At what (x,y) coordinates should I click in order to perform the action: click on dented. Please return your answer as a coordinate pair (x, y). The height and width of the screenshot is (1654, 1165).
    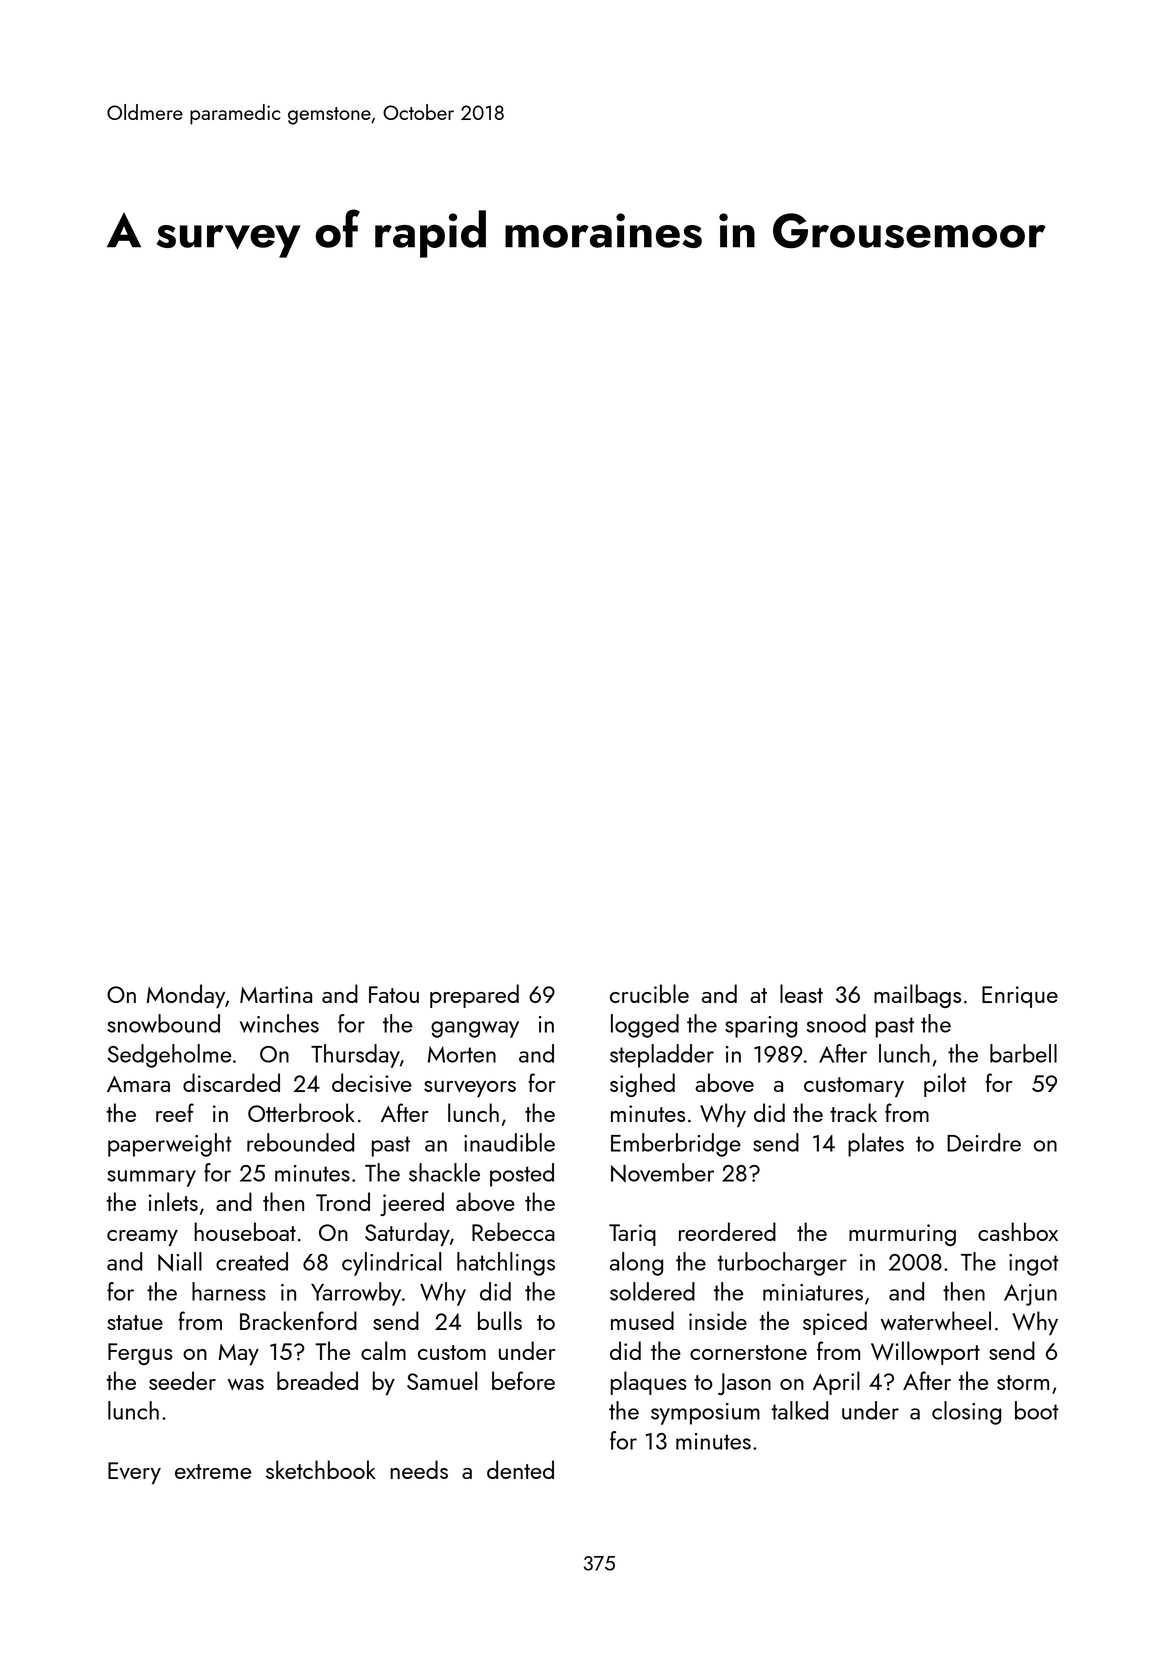
    Looking at the image, I should click on (520, 1469).
